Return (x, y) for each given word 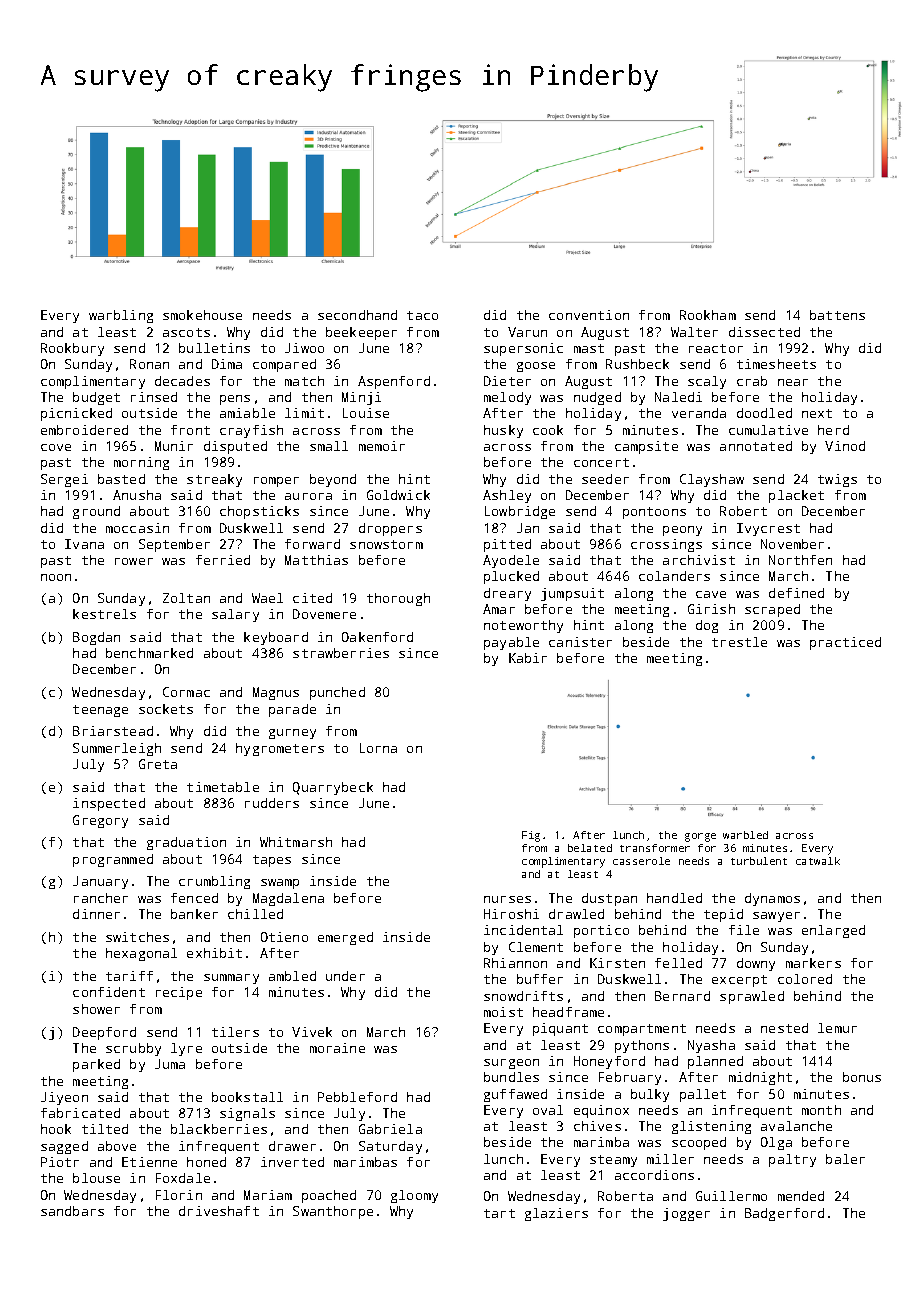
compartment (642, 1030)
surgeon (511, 1064)
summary (231, 979)
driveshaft (219, 1211)
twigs (837, 480)
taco (422, 315)
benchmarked (149, 653)
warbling (121, 316)
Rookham (708, 315)
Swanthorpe (333, 1212)
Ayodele (511, 561)
